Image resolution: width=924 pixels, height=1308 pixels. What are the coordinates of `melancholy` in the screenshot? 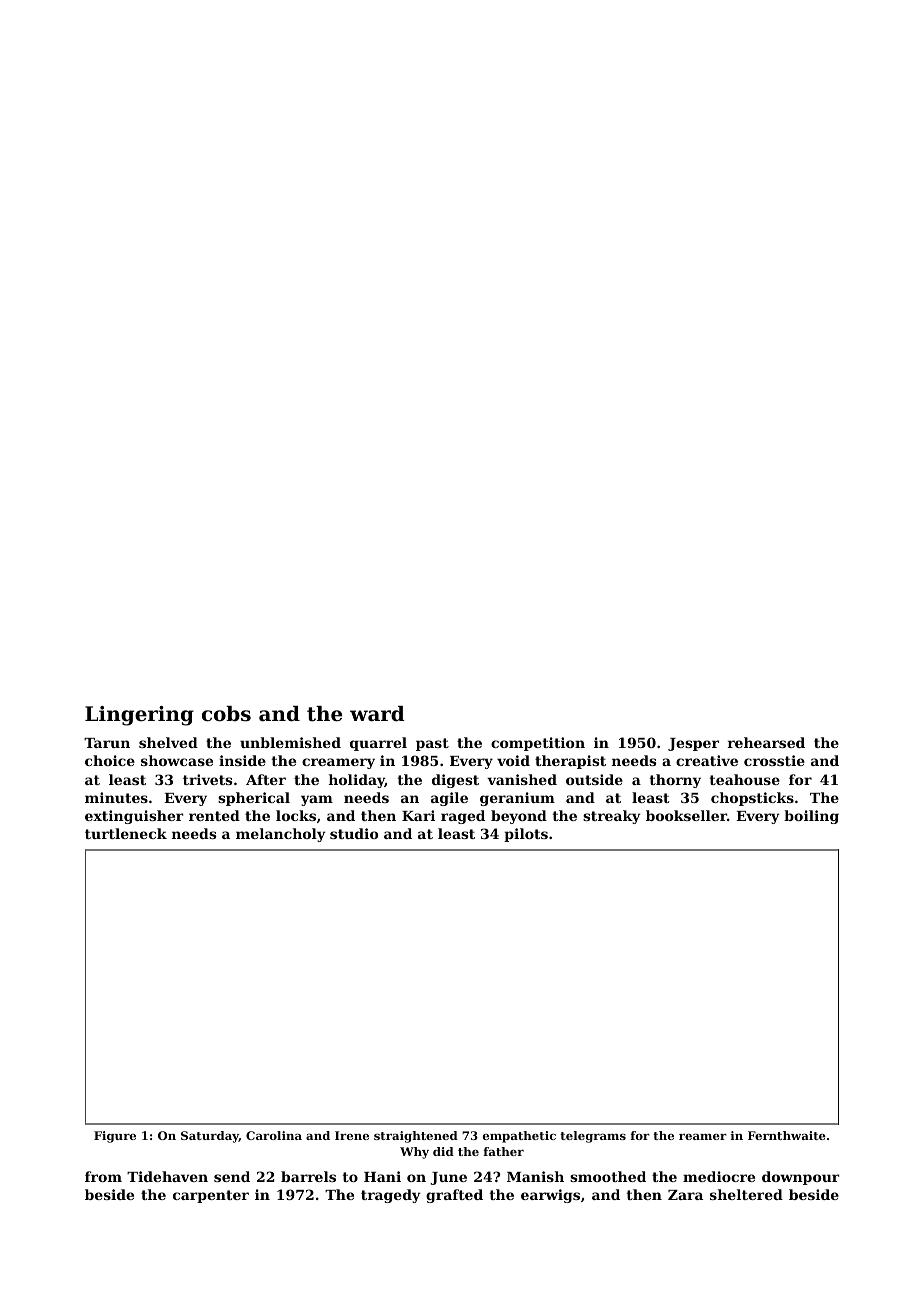 It's located at (281, 835).
